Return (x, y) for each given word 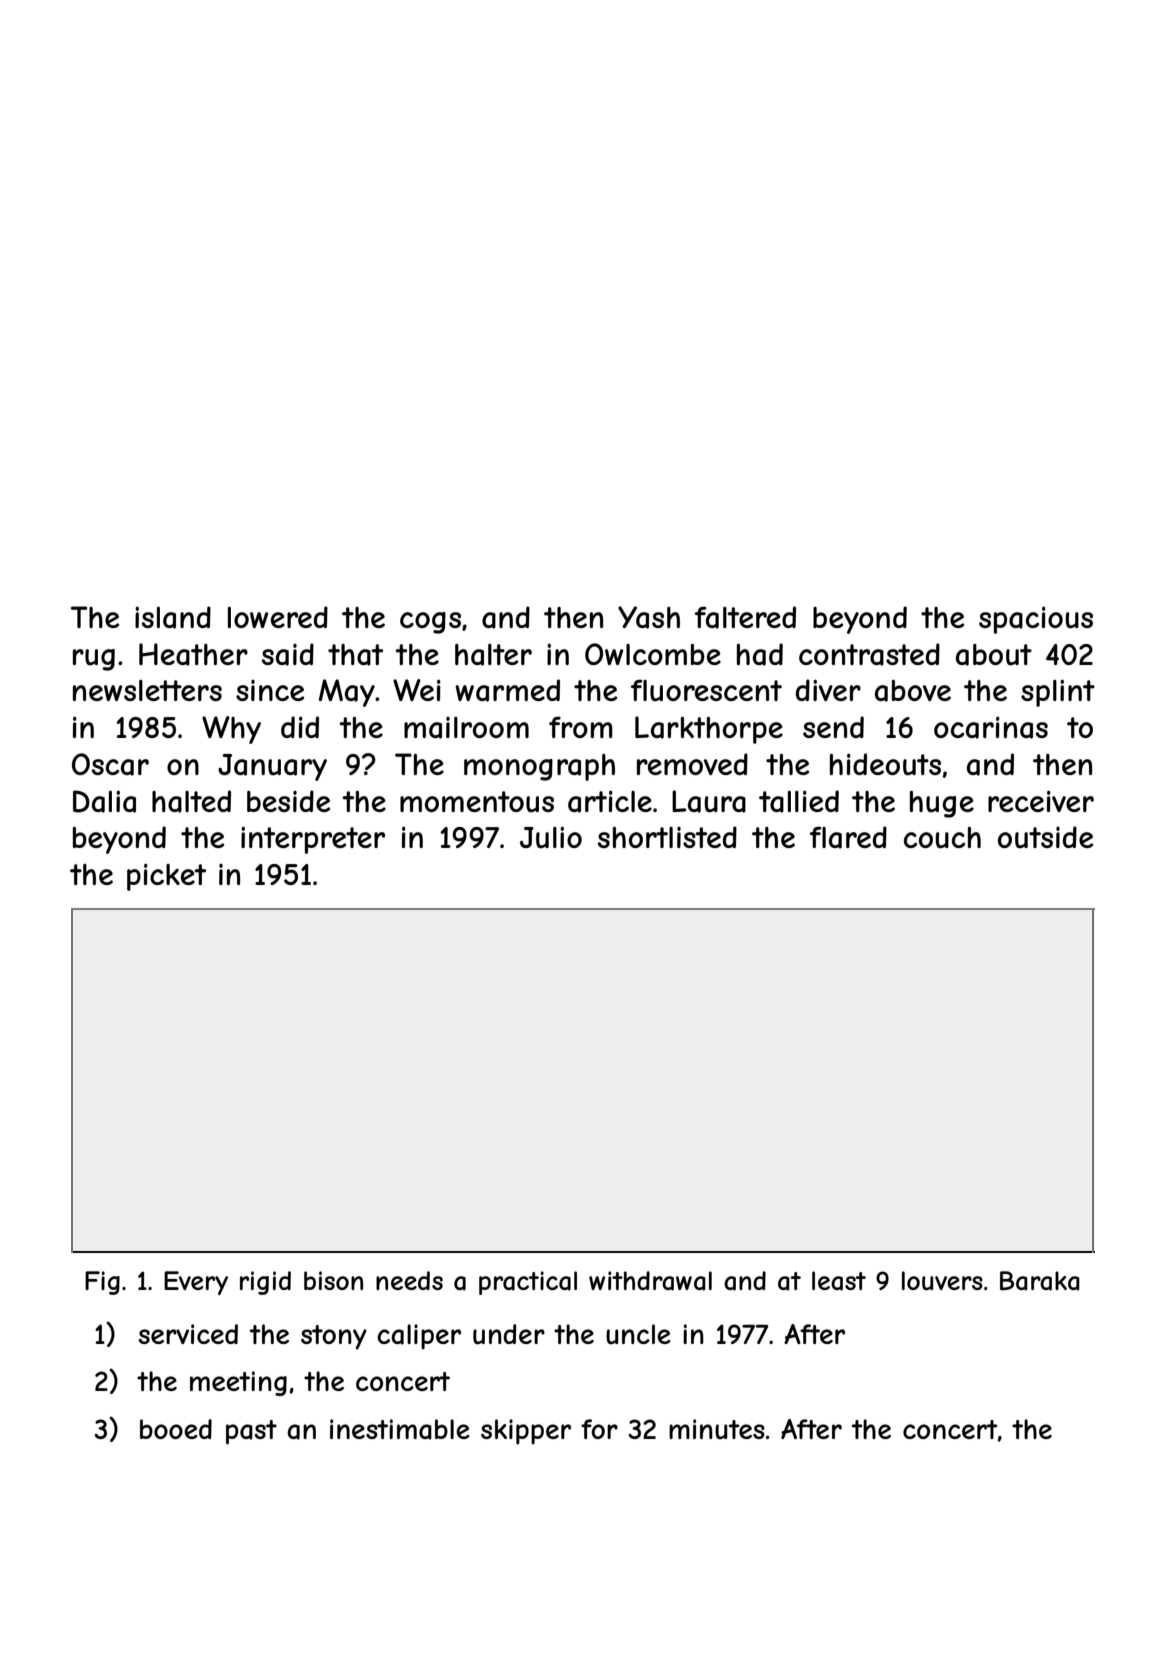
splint (1058, 693)
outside (1045, 837)
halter (493, 655)
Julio (551, 837)
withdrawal (650, 1281)
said (288, 654)
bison (333, 1280)
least (839, 1281)
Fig (102, 1283)
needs (409, 1280)
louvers (942, 1280)
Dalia (104, 801)
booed (176, 1429)
